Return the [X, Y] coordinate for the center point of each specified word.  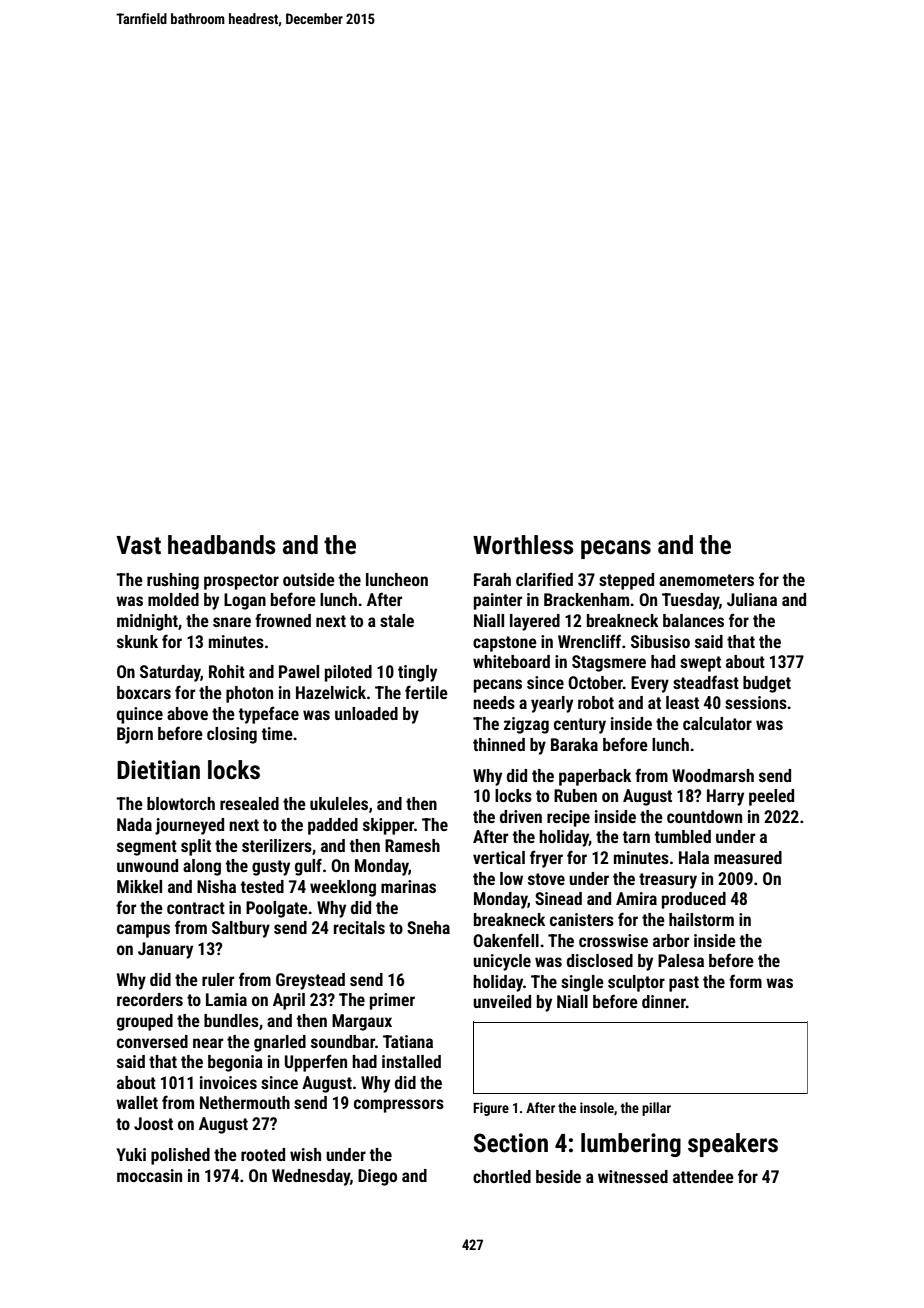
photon [249, 694]
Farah [492, 579]
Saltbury [241, 929]
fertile [426, 692]
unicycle [502, 962]
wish [305, 1154]
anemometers [706, 580]
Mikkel [139, 886]
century [580, 726]
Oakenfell [506, 940]
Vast [138, 545]
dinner [664, 1001]
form [745, 981]
